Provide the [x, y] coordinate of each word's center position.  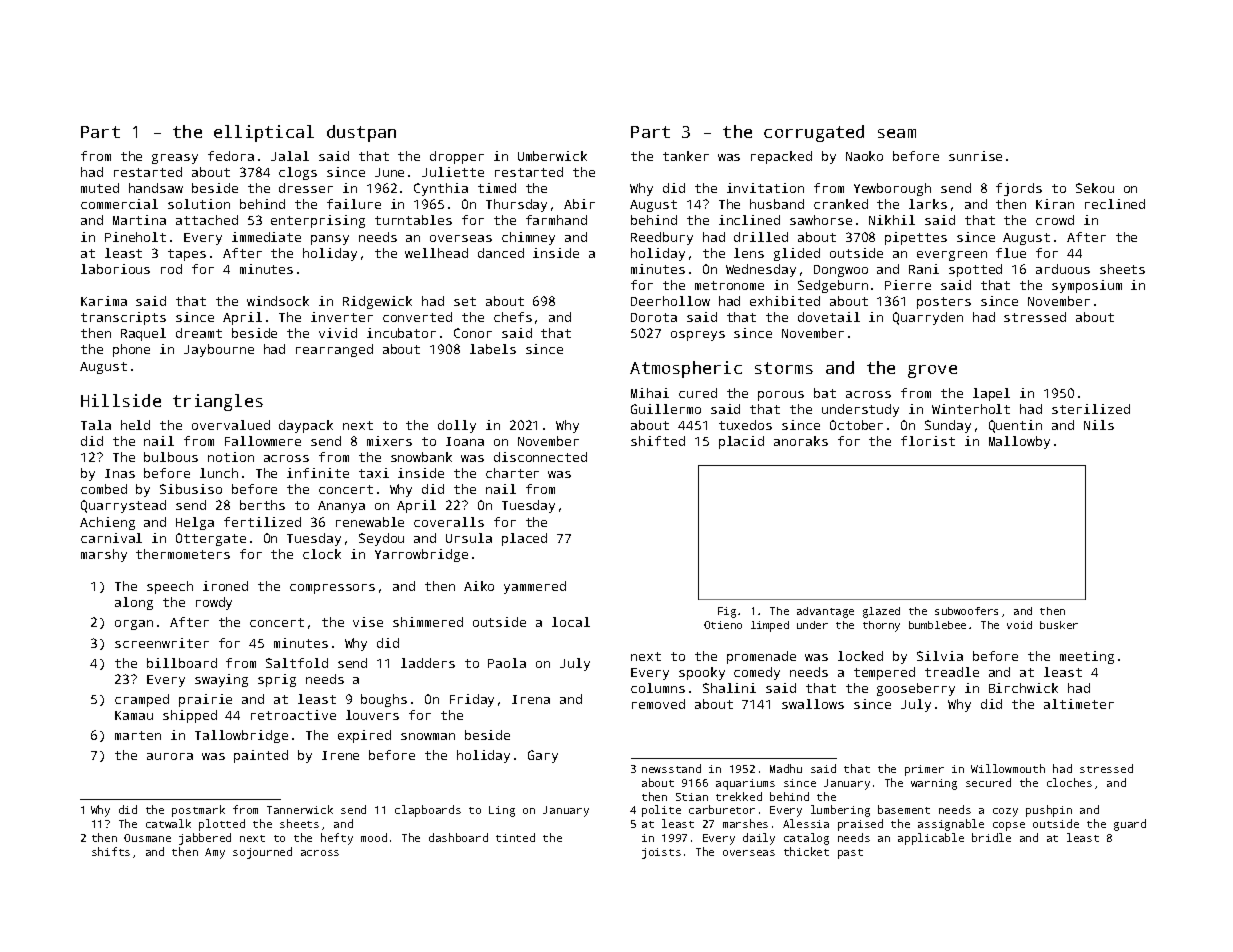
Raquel [143, 334]
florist [928, 441]
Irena [531, 699]
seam [897, 133]
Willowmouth [1008, 768]
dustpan [361, 133]
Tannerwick [300, 809]
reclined [1115, 204]
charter [512, 473]
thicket [806, 851]
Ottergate [211, 539]
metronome [729, 285]
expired [364, 736]
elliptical [264, 133]
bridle [991, 837]
